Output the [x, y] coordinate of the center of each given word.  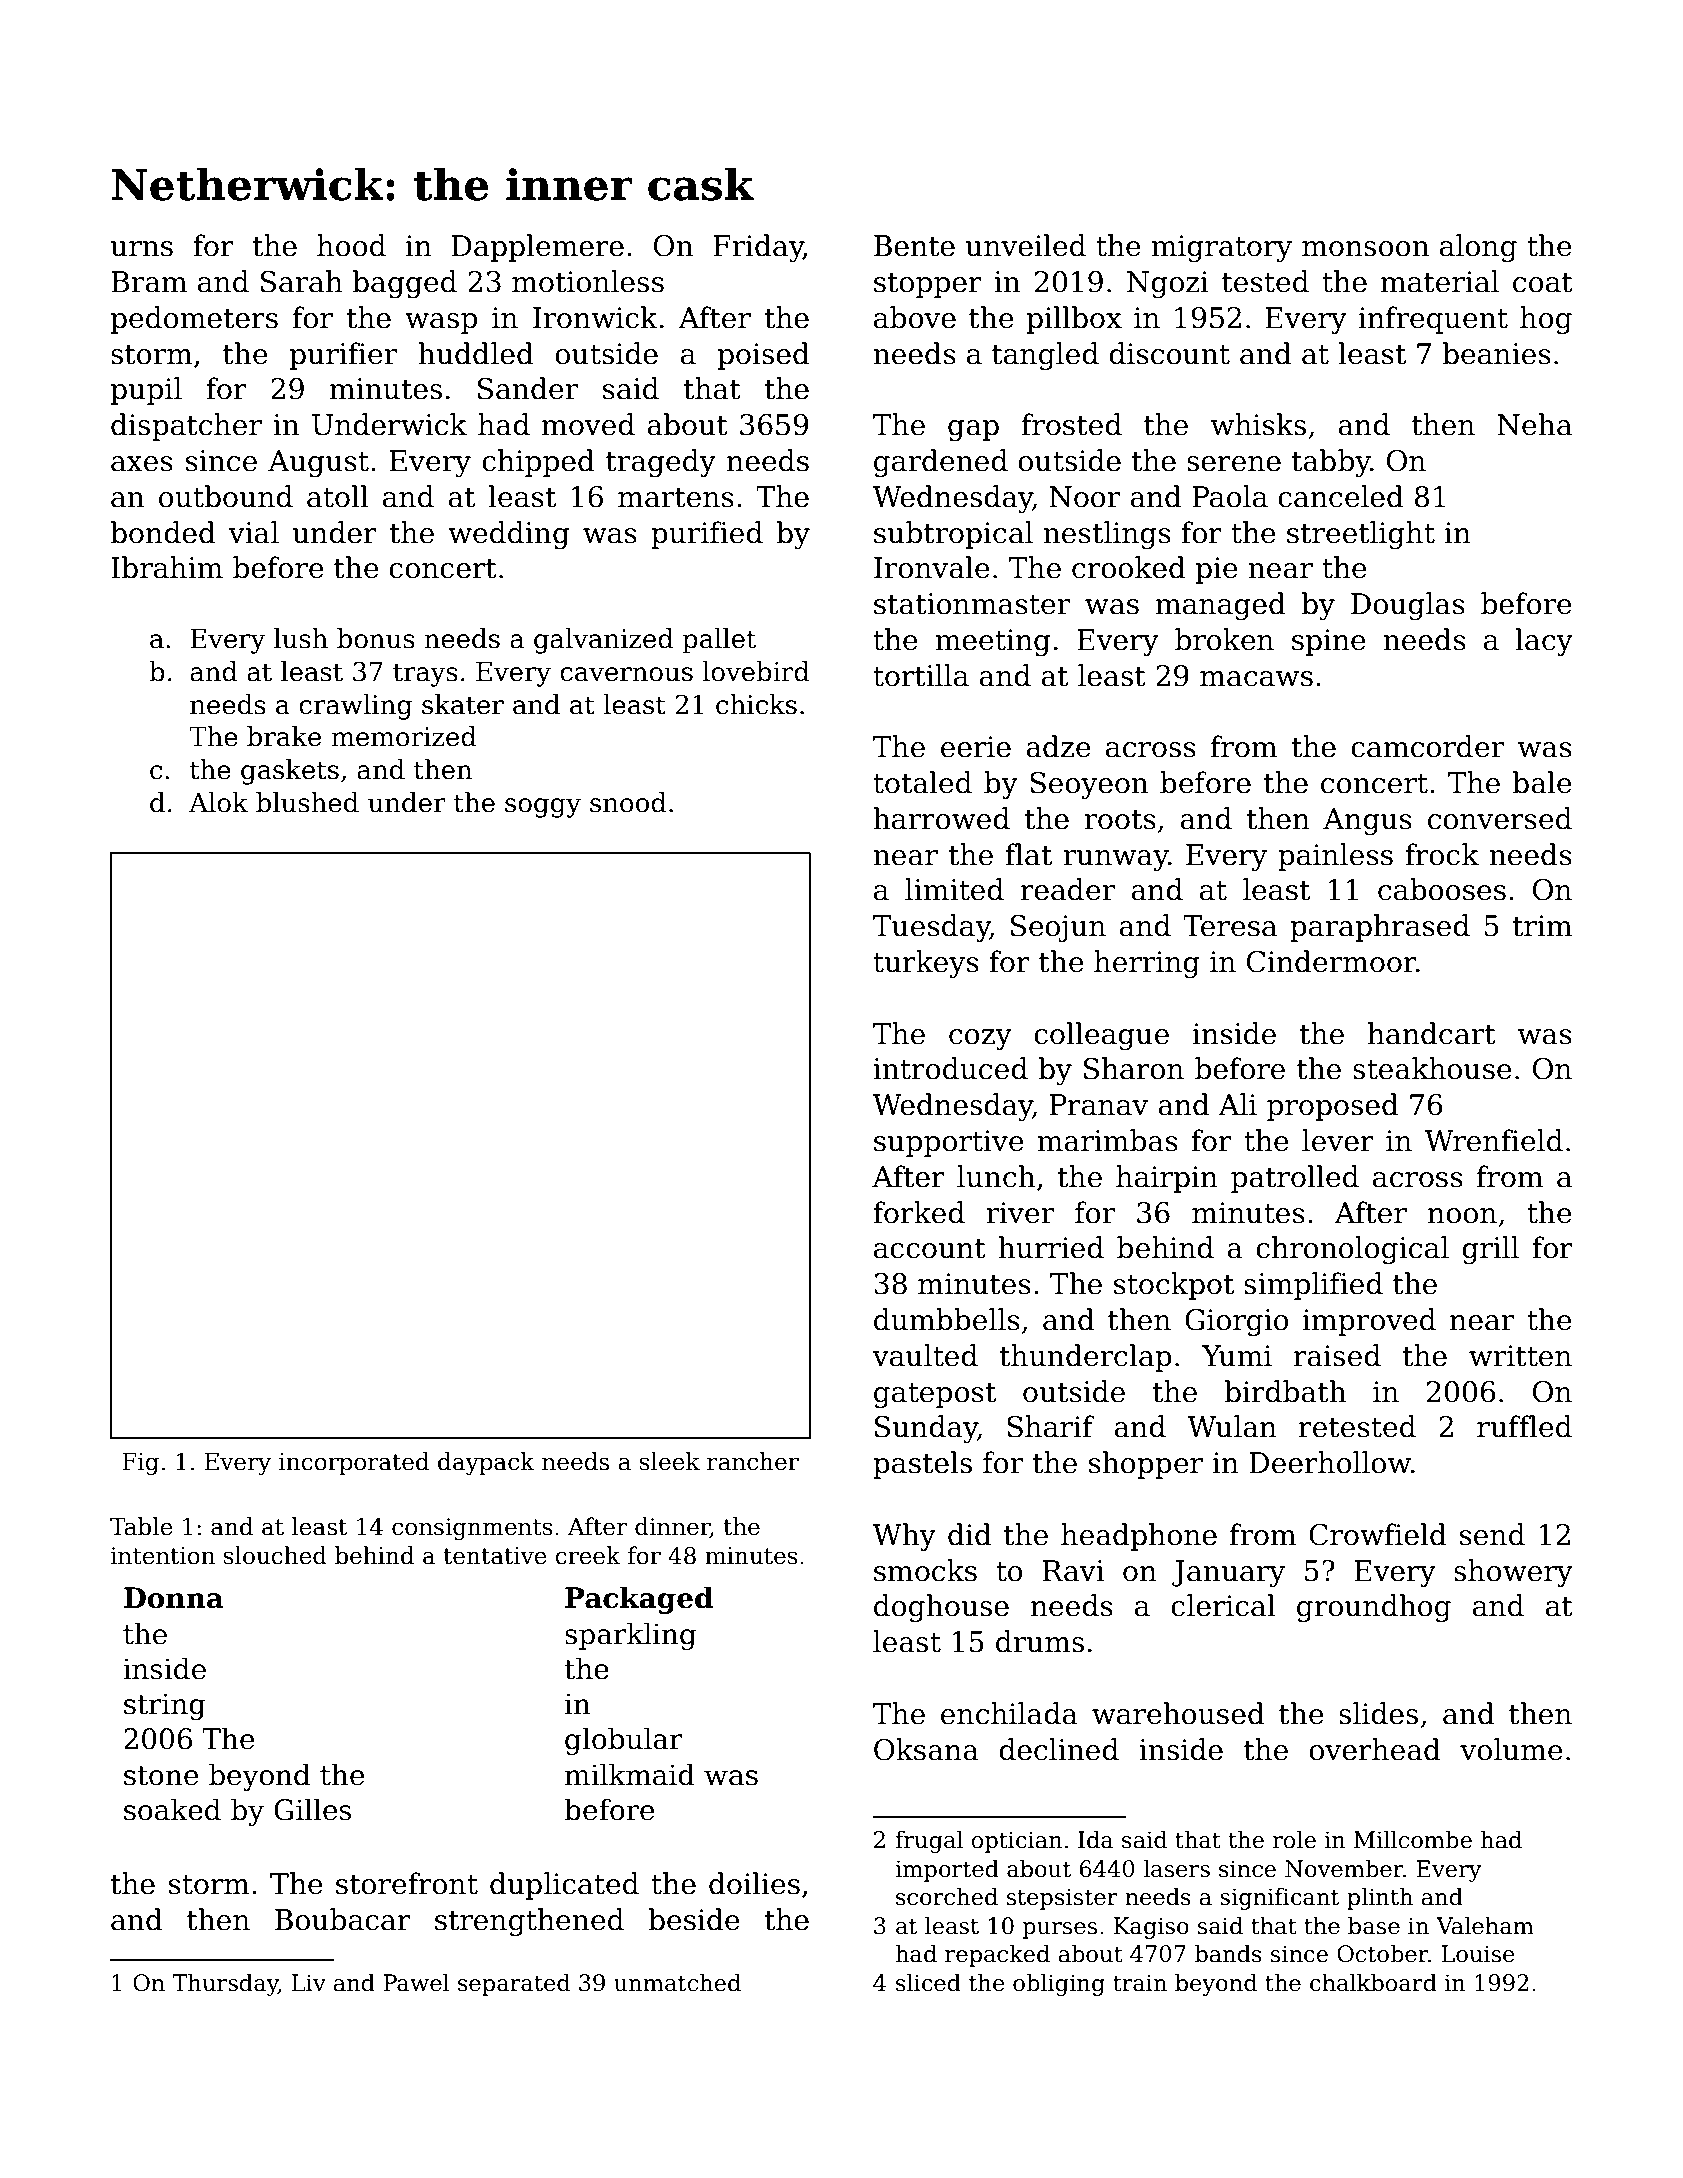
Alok [218, 802]
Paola [1230, 496]
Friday [758, 248]
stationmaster [972, 604]
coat [1543, 283]
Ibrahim [167, 567]
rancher [753, 1461]
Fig [140, 1464]
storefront [407, 1883]
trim [1542, 926]
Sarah [302, 281]
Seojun [1058, 928]
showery [1513, 1573]
